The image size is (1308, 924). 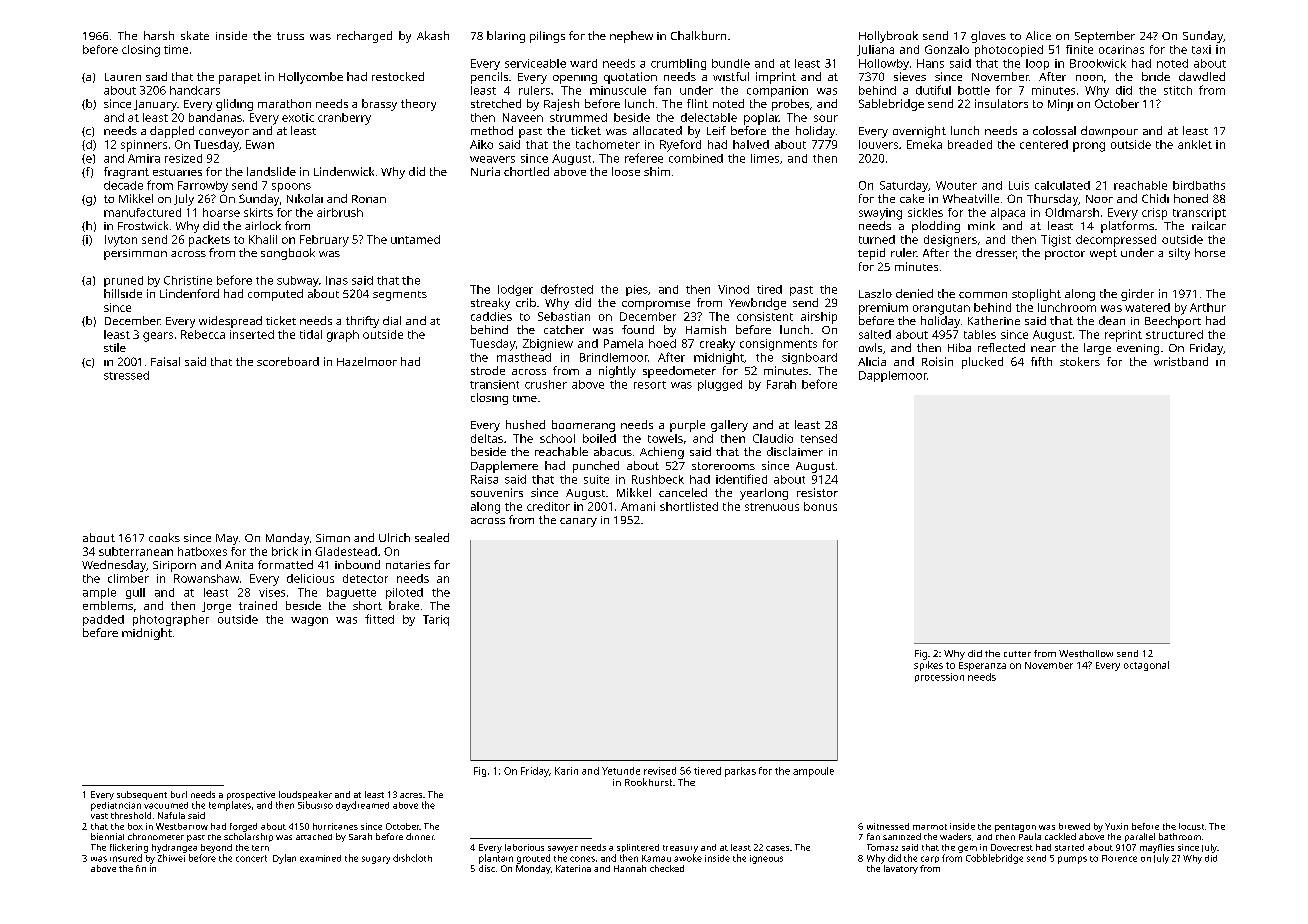 What do you see at coordinates (1080, 361) in the image?
I see `stokers` at bounding box center [1080, 361].
